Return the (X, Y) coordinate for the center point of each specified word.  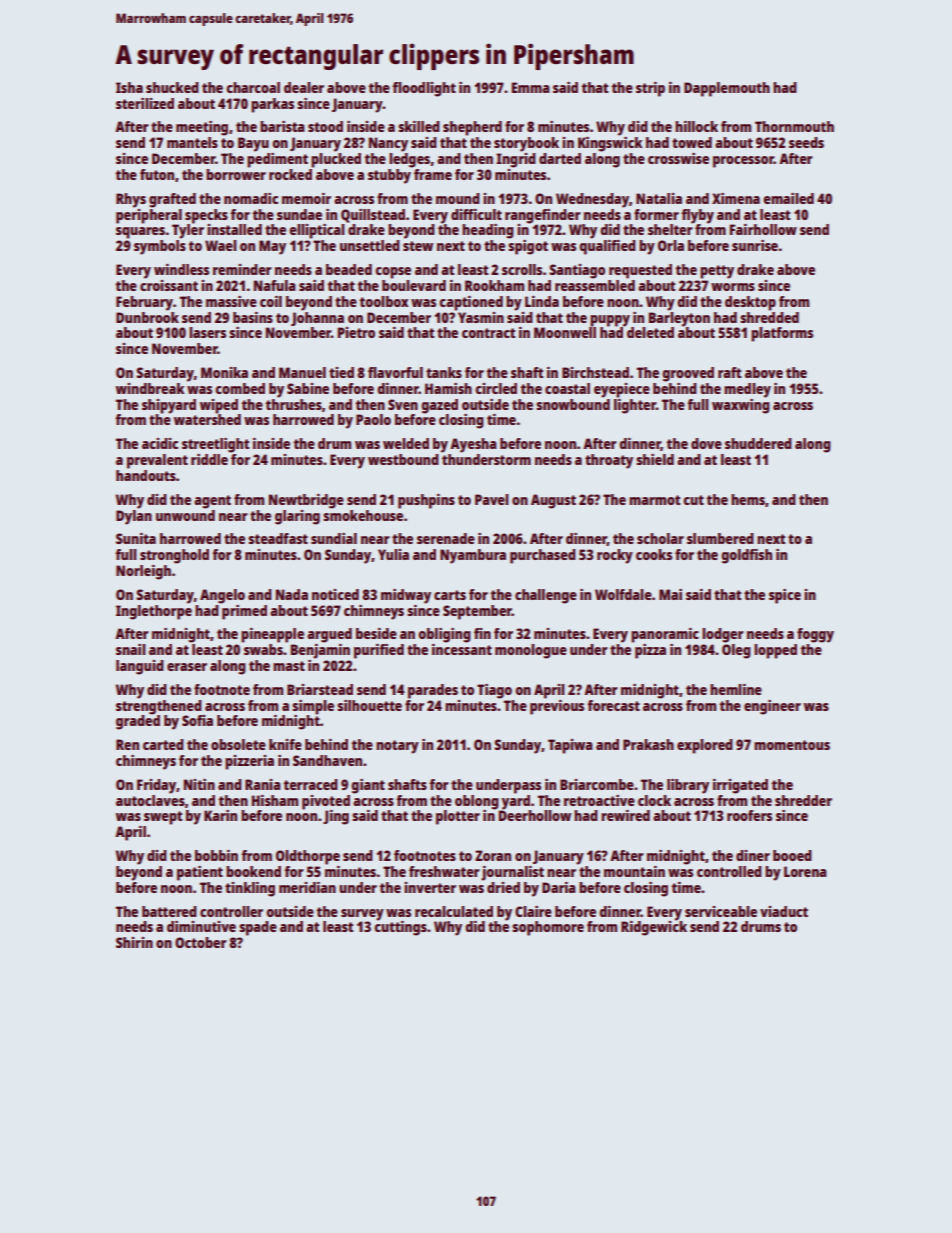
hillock (696, 126)
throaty (609, 461)
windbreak (150, 388)
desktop (750, 303)
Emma (530, 87)
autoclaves (150, 800)
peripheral (149, 216)
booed (792, 855)
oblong (477, 802)
